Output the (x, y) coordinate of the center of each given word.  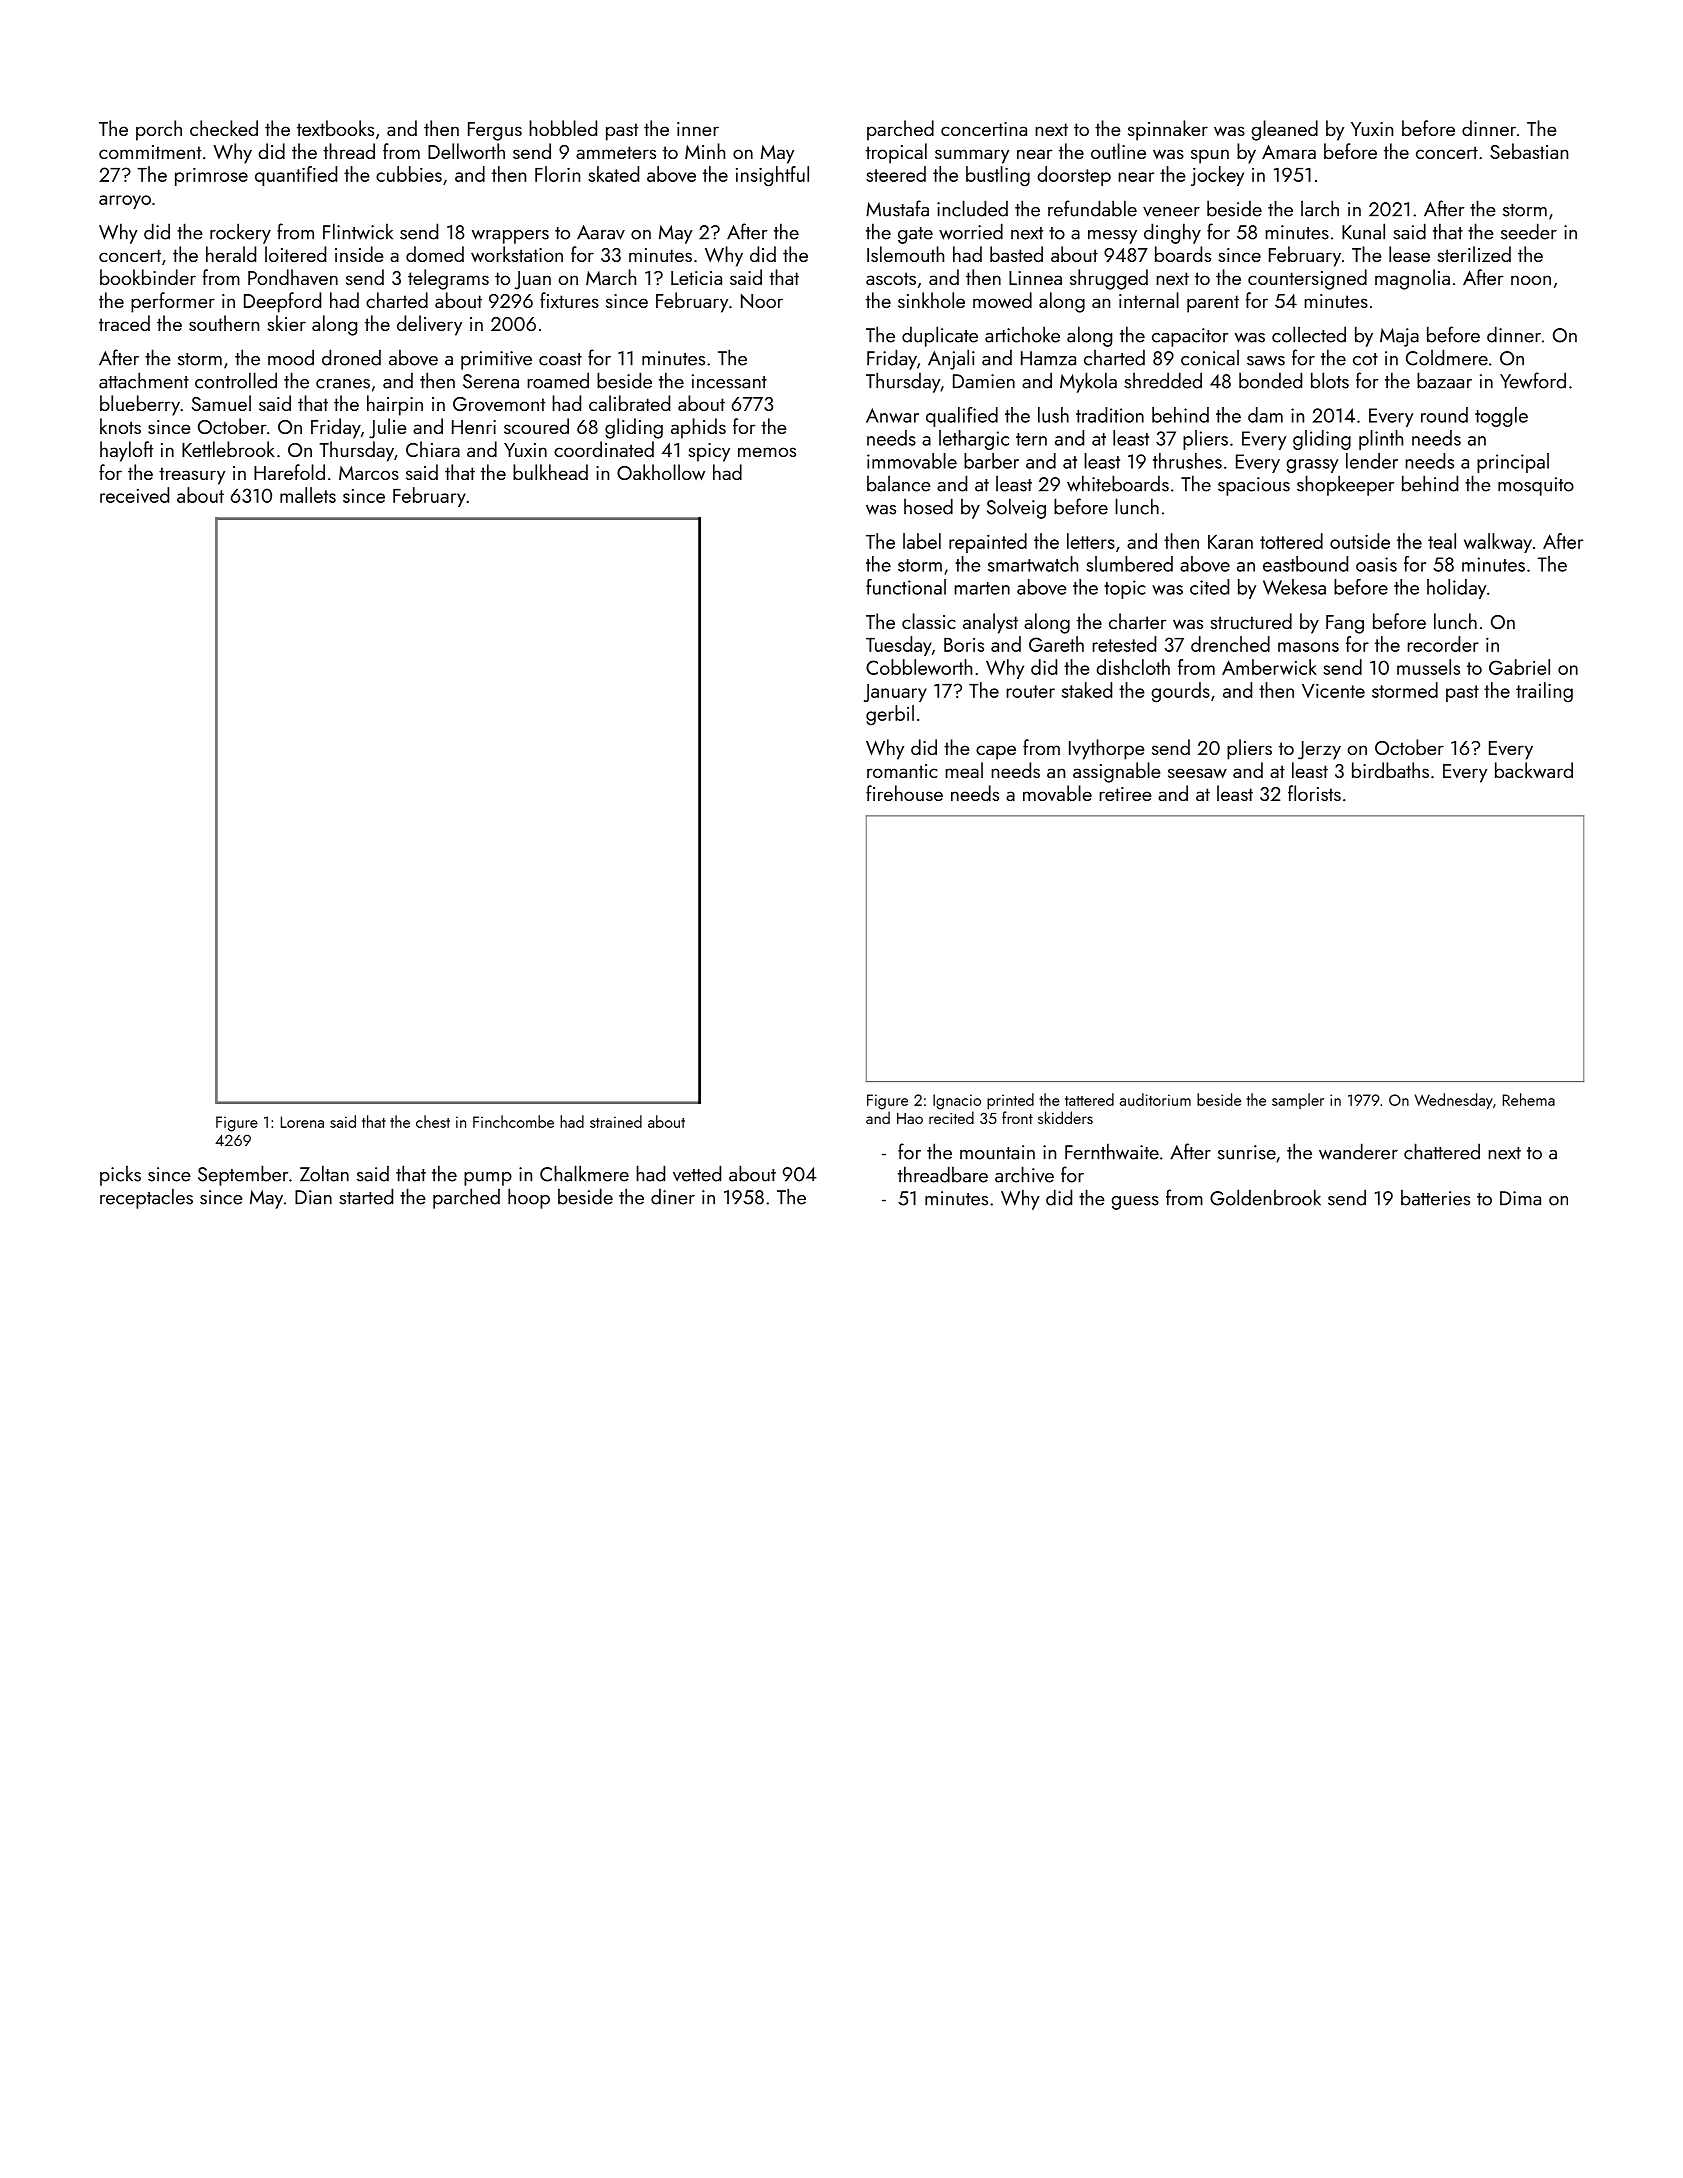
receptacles (146, 1198)
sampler (1298, 1101)
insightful (772, 176)
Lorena (302, 1122)
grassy (1312, 466)
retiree (1125, 794)
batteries (1435, 1197)
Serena (491, 381)
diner (673, 1196)
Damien (984, 381)
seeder (1529, 231)
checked (224, 128)
